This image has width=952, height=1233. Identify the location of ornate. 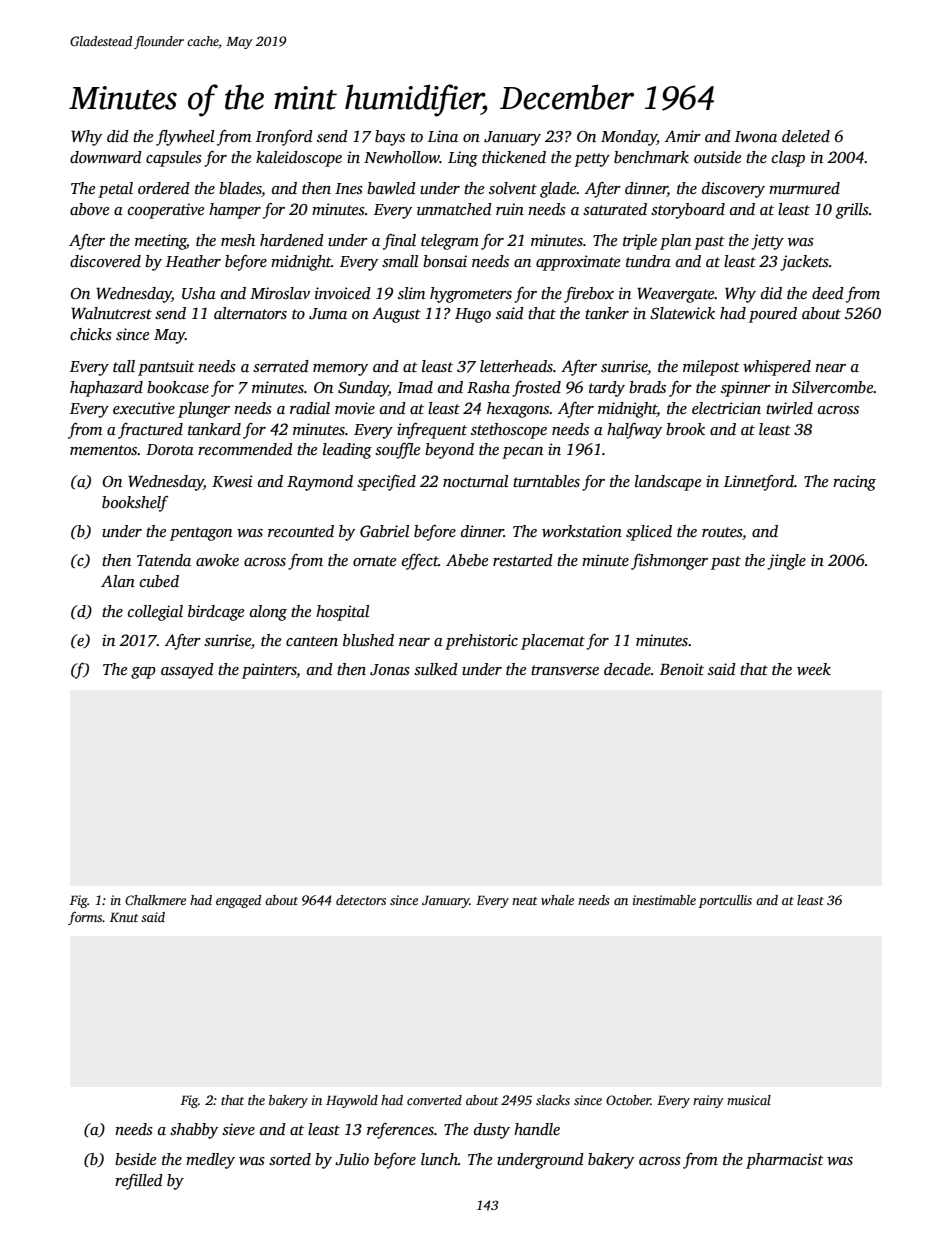
(374, 561).
